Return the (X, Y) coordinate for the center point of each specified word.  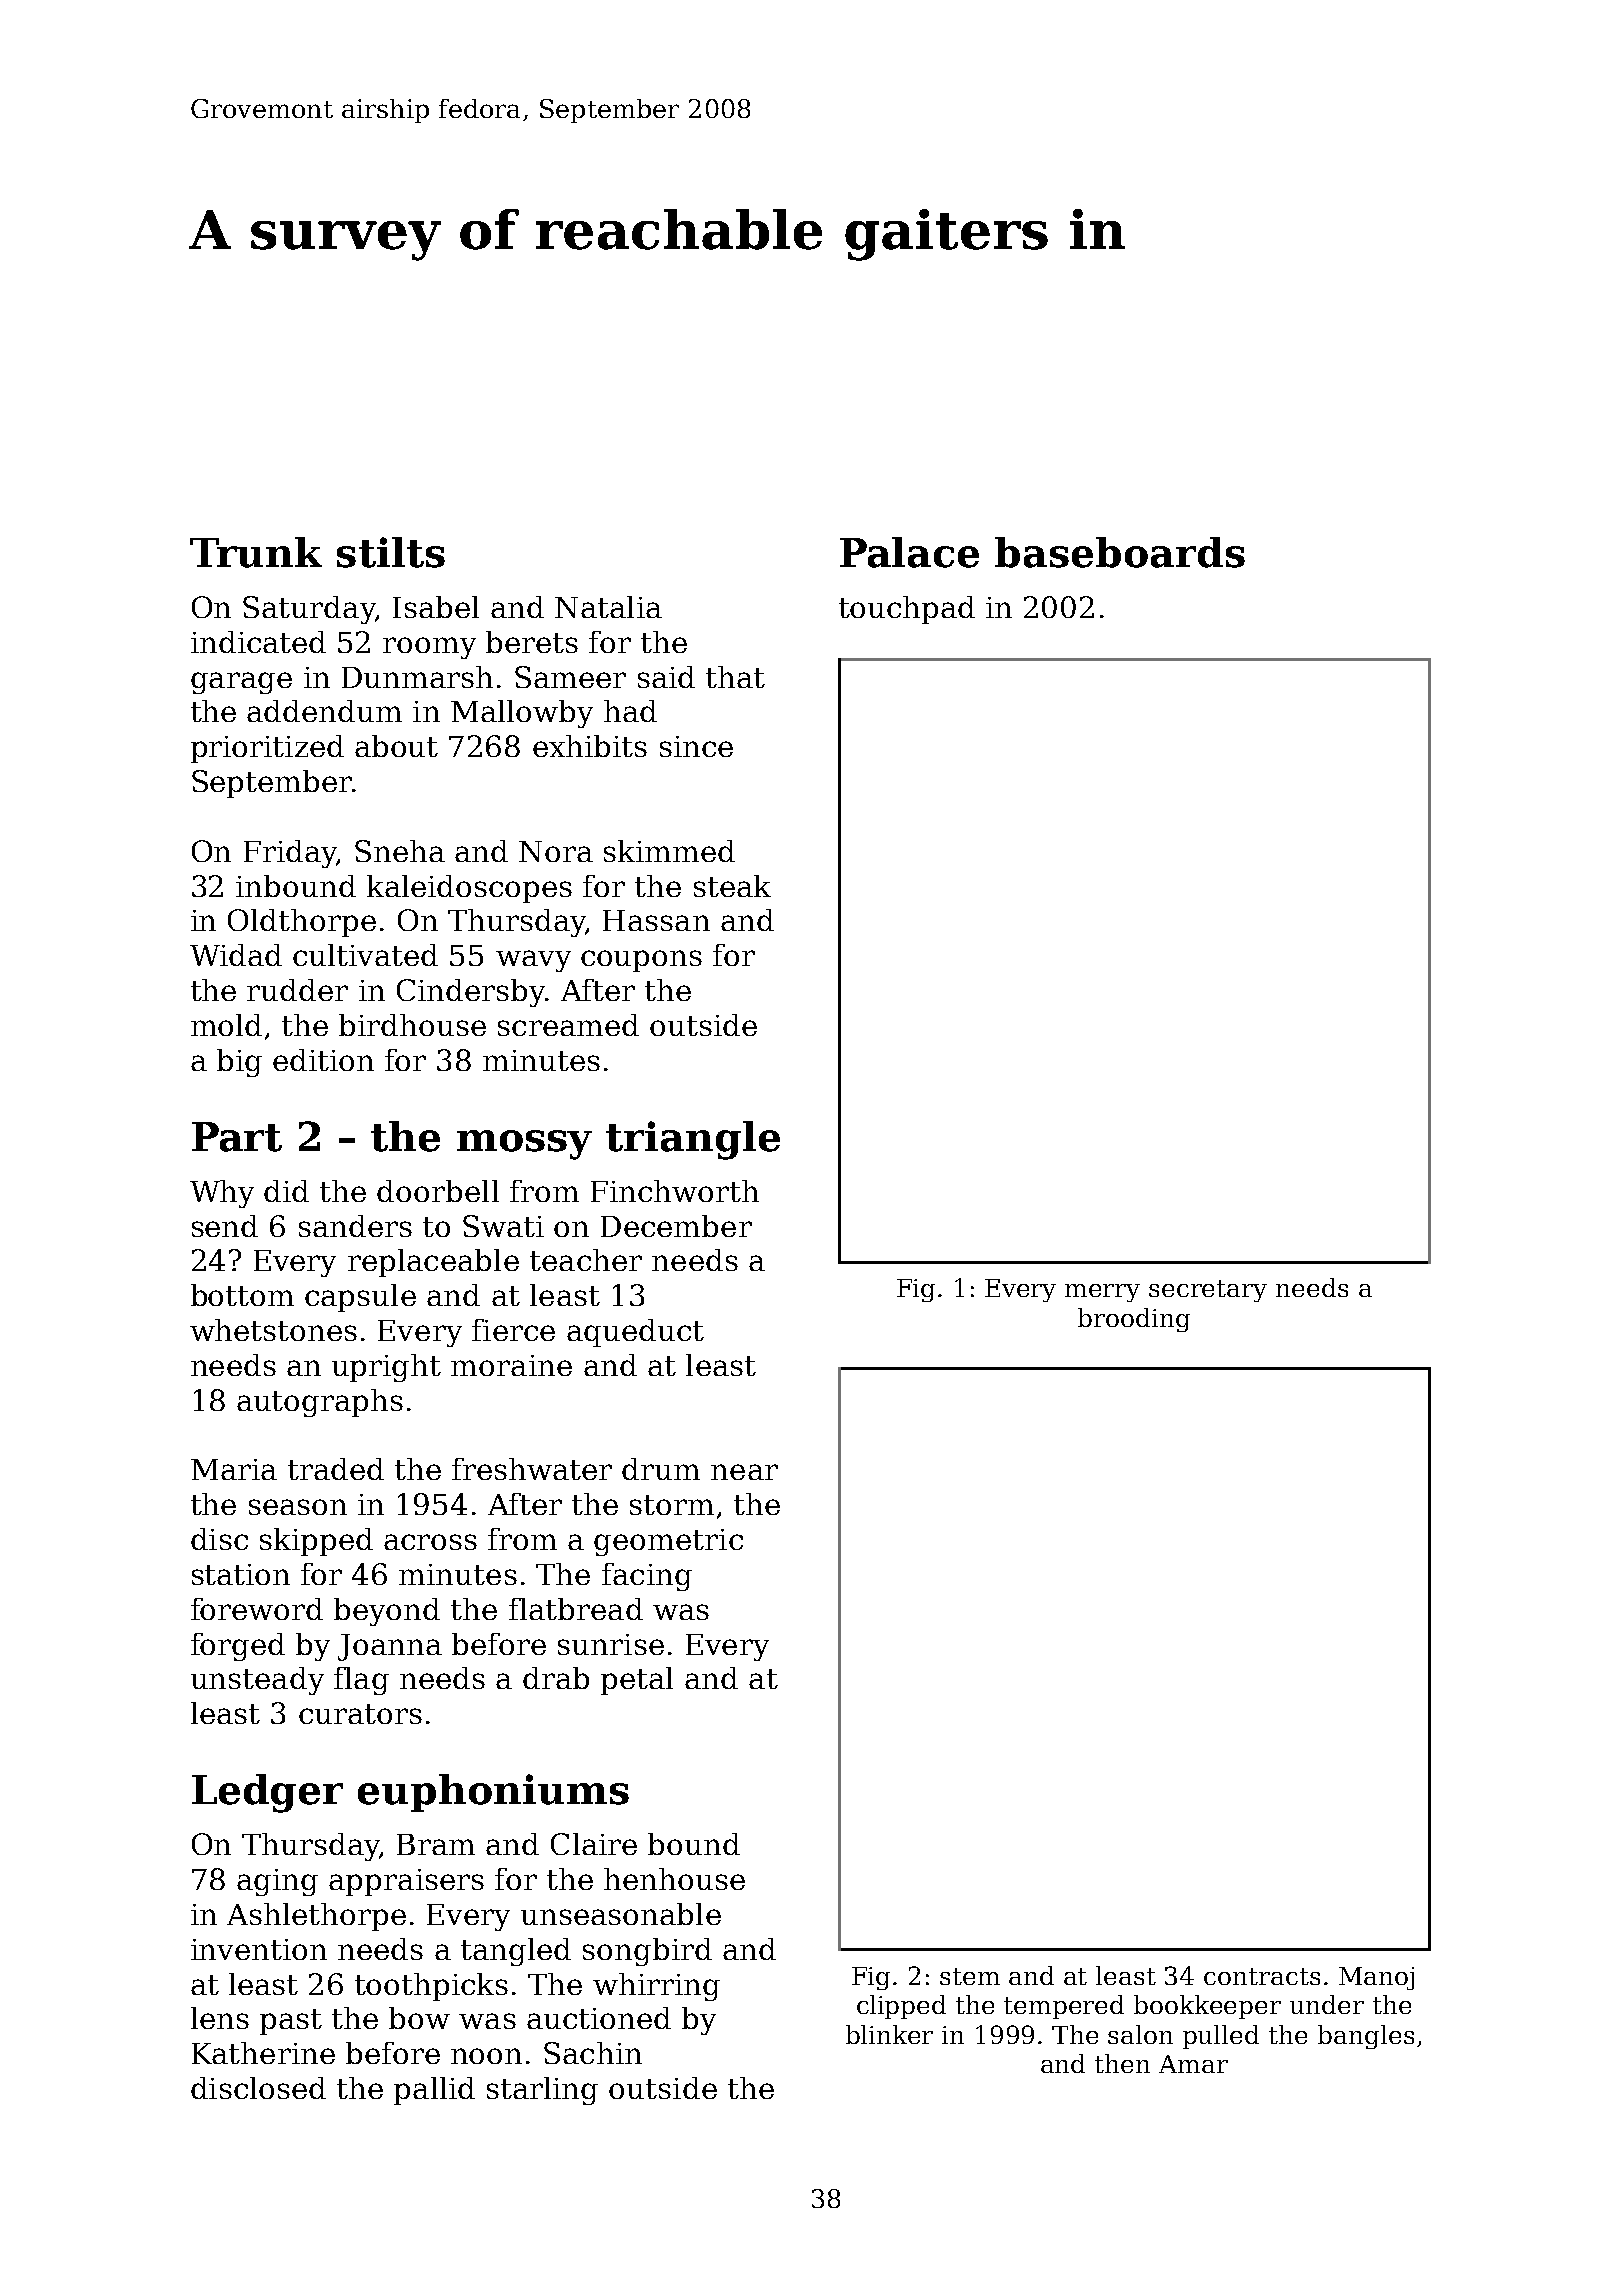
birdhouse (412, 1025)
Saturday (309, 610)
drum (661, 1469)
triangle (693, 1140)
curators (360, 1714)
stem (970, 1976)
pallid (434, 2091)
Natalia (608, 607)
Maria (234, 1469)
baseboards (1120, 552)
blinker (889, 2034)
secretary (1208, 1291)
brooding (1134, 1320)
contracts (1262, 1976)
